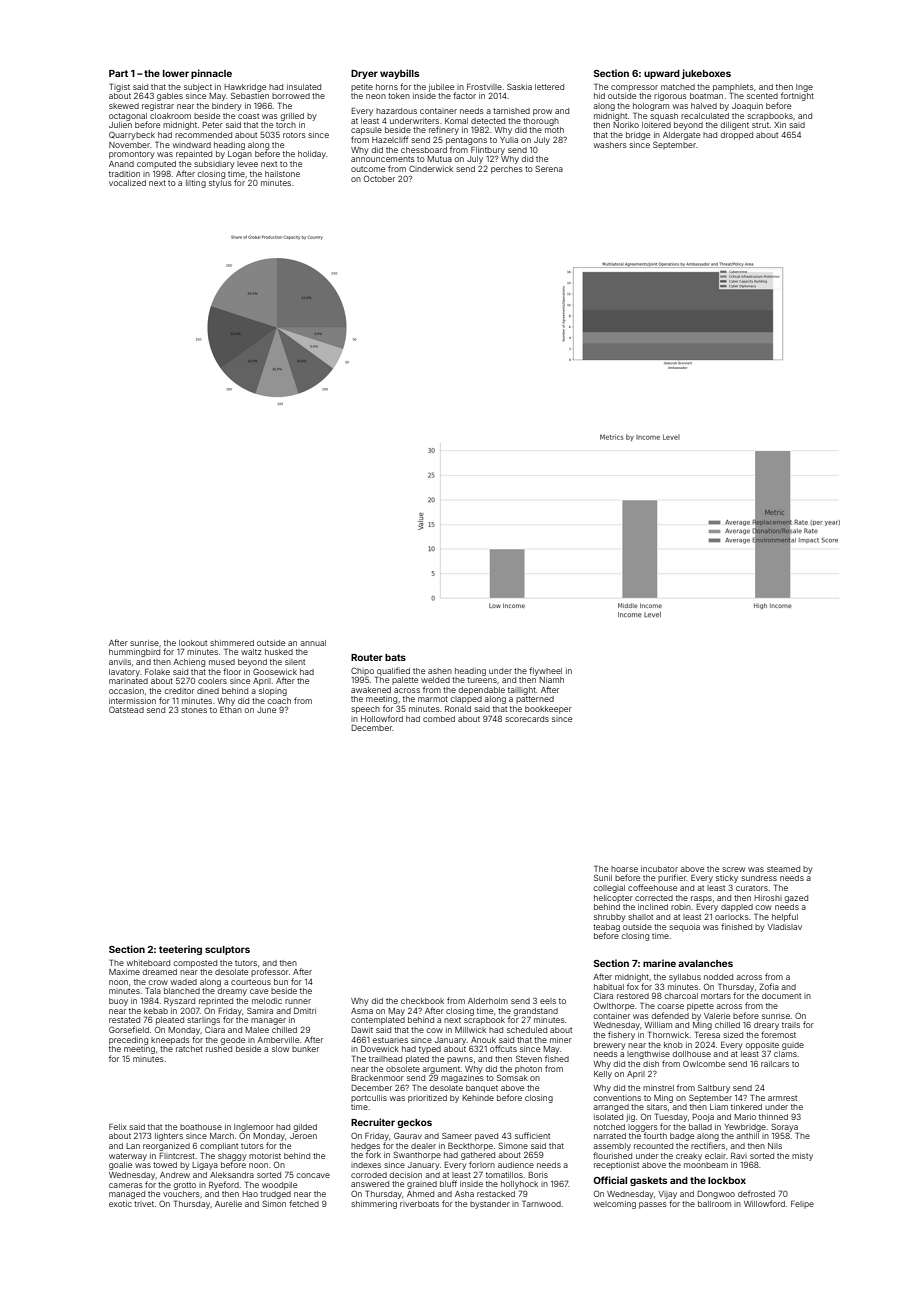  I want to click on ashen, so click(440, 671).
